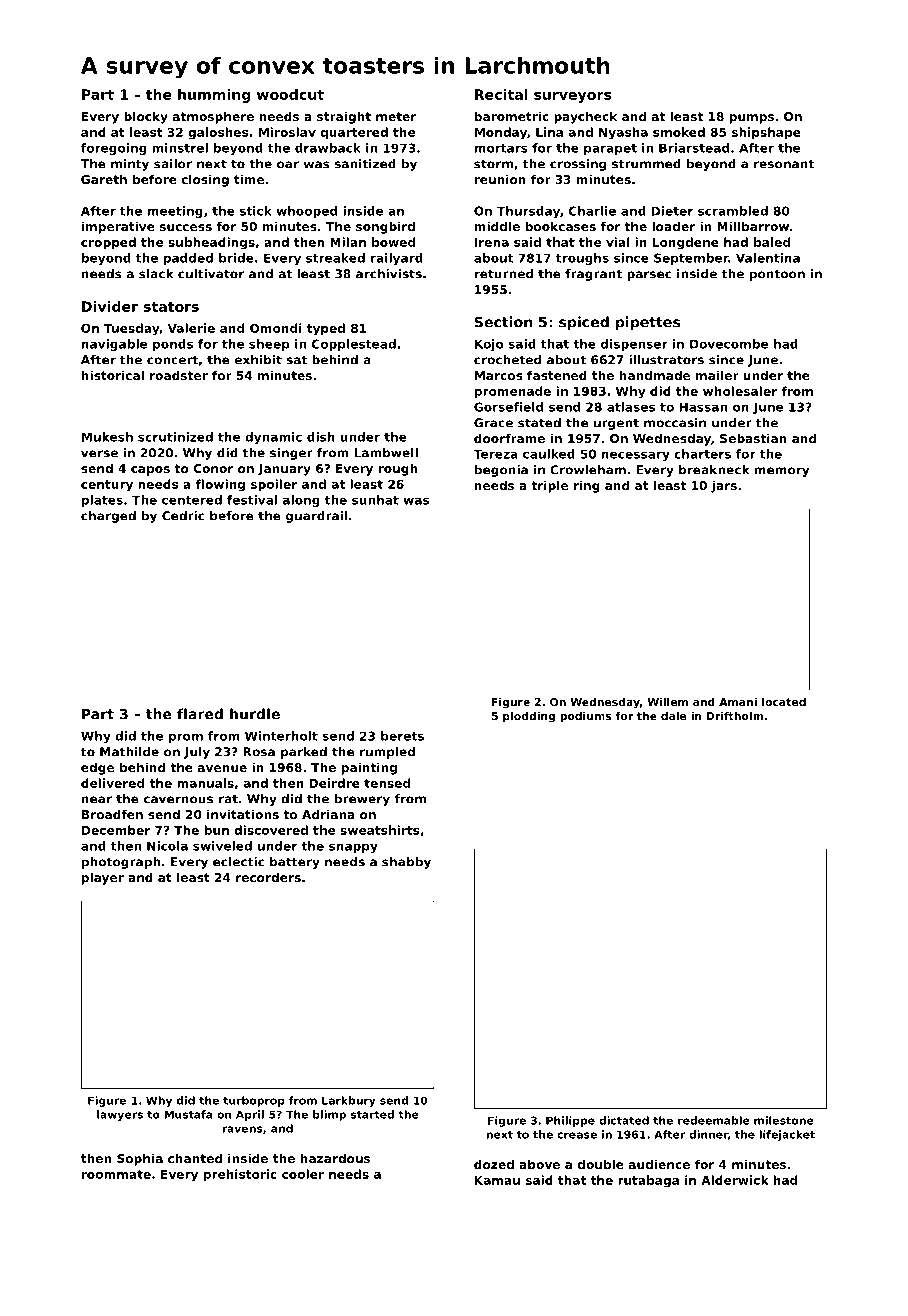  Describe the element at coordinates (97, 800) in the screenshot. I see `near` at that location.
